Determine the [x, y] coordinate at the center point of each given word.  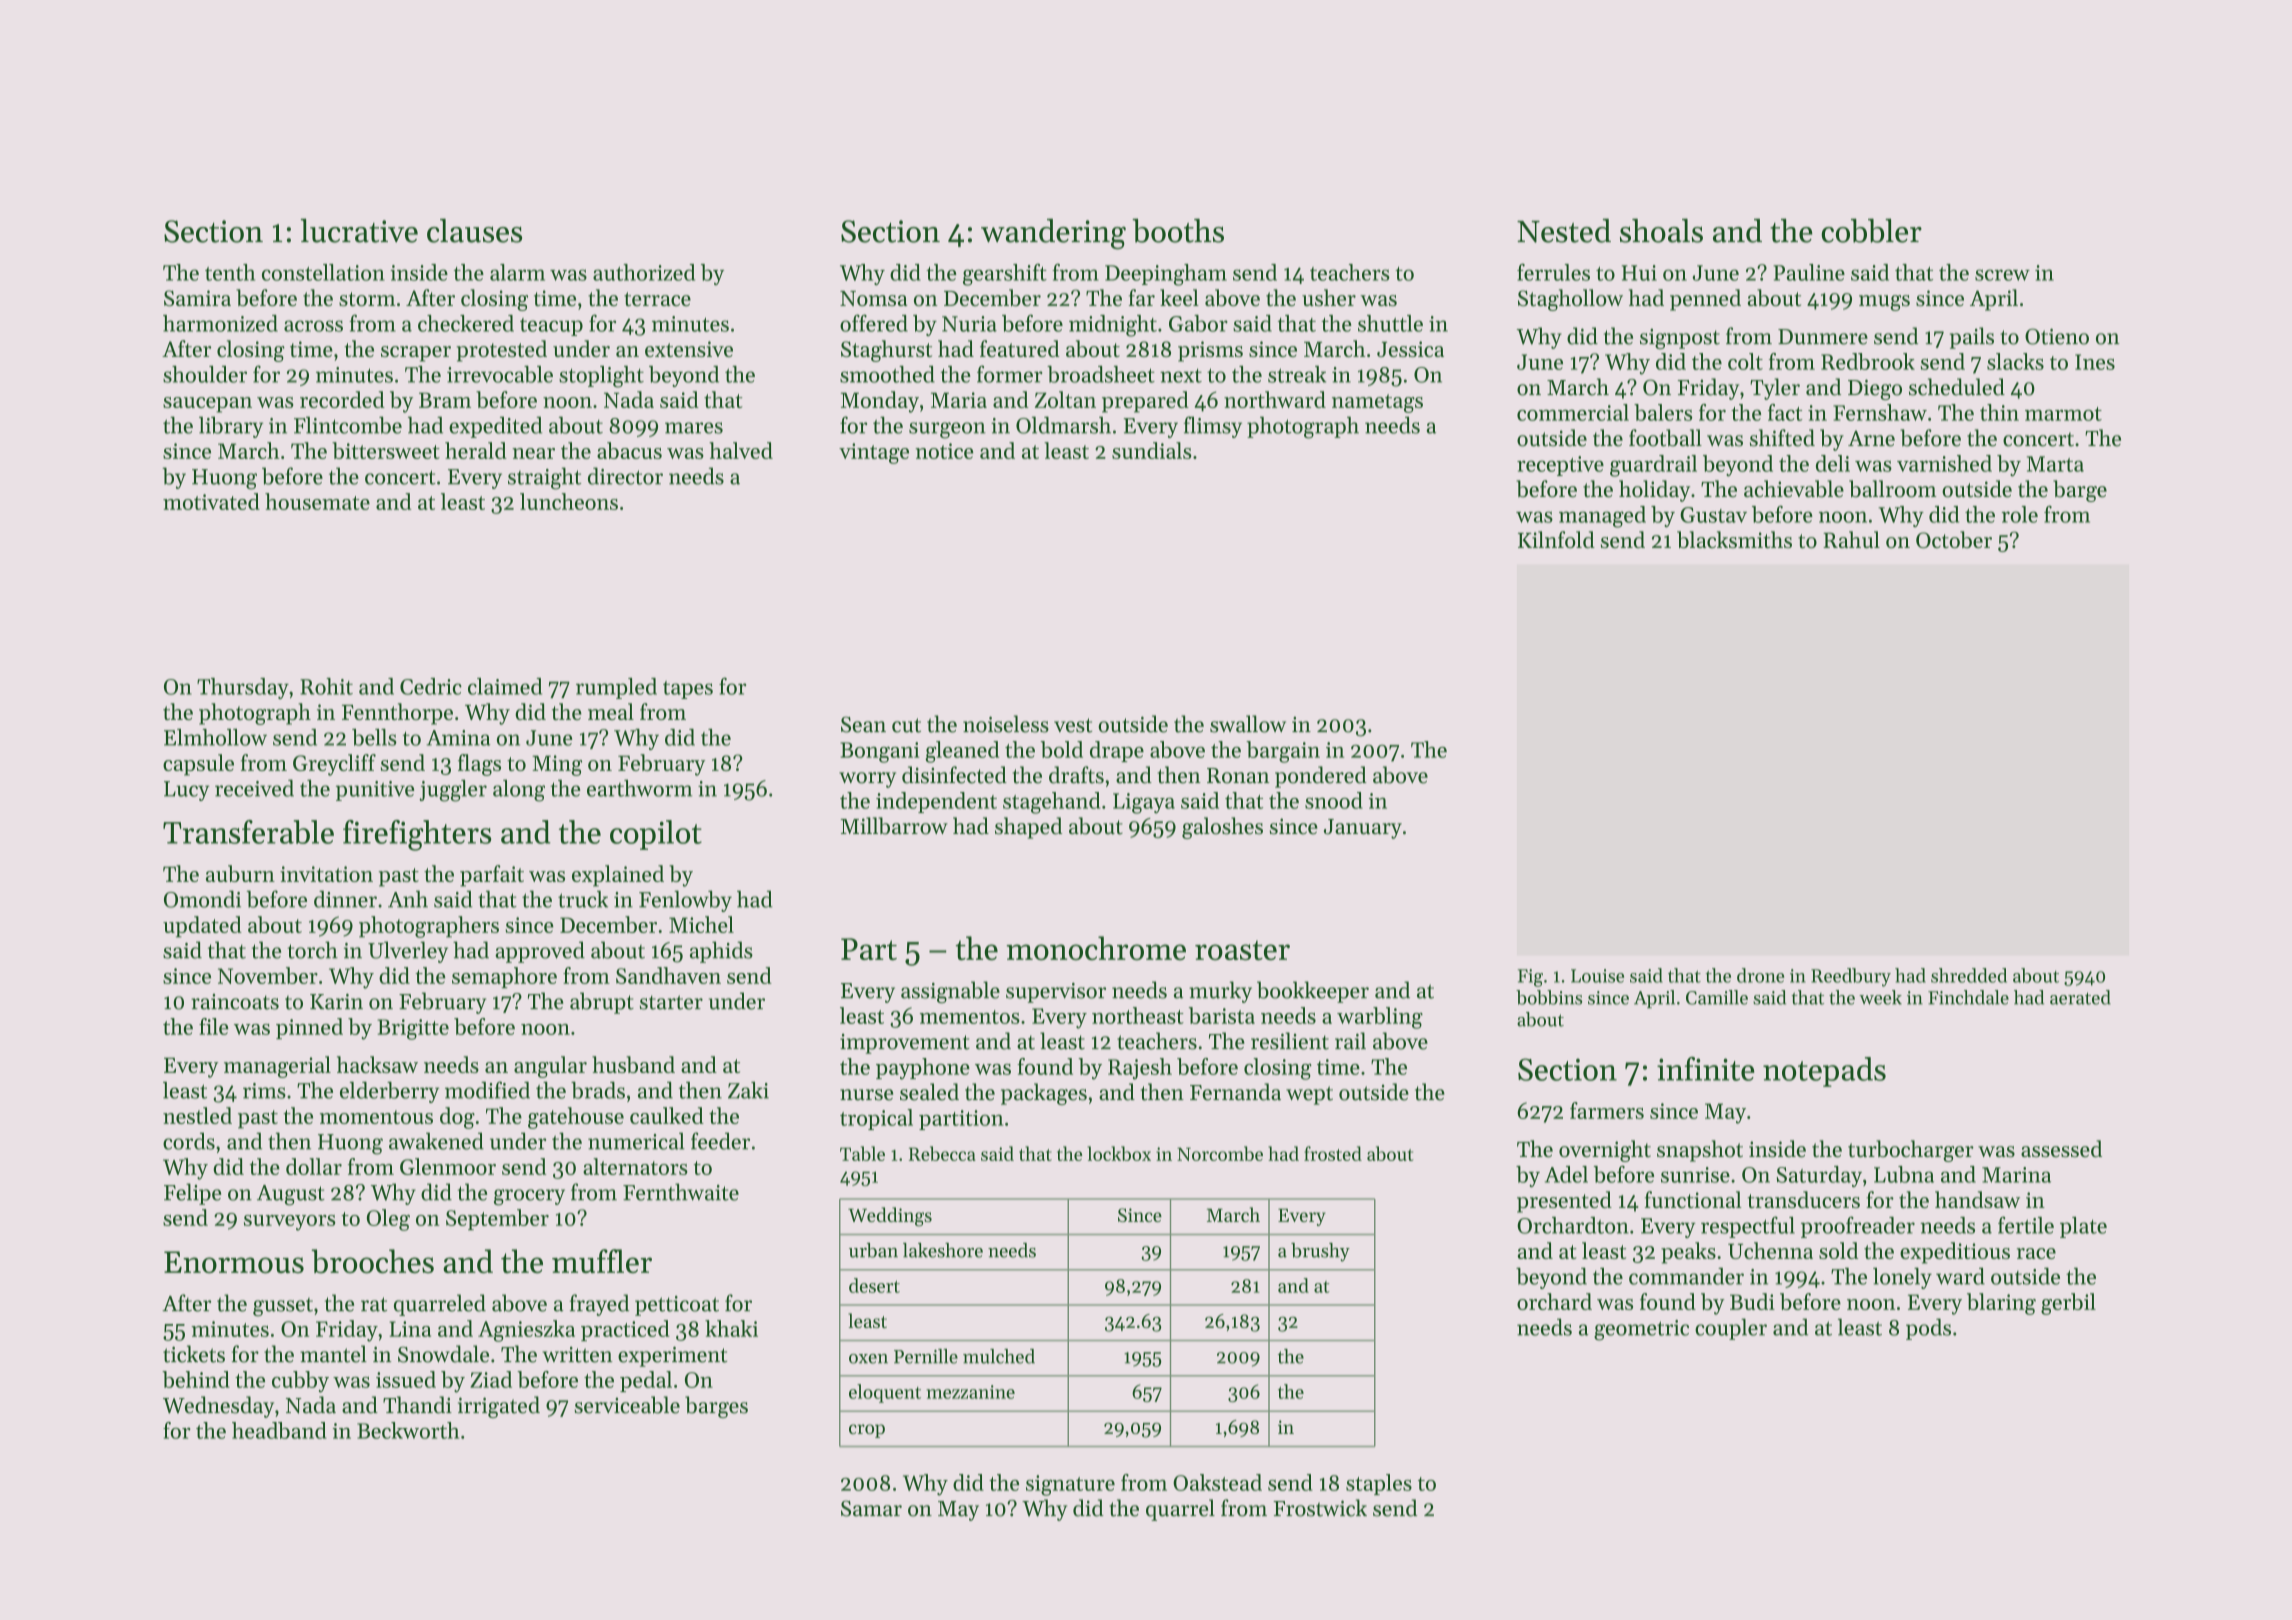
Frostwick [1320, 1508]
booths [1178, 230]
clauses [474, 230]
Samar [871, 1508]
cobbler [1871, 230]
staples [1379, 1484]
